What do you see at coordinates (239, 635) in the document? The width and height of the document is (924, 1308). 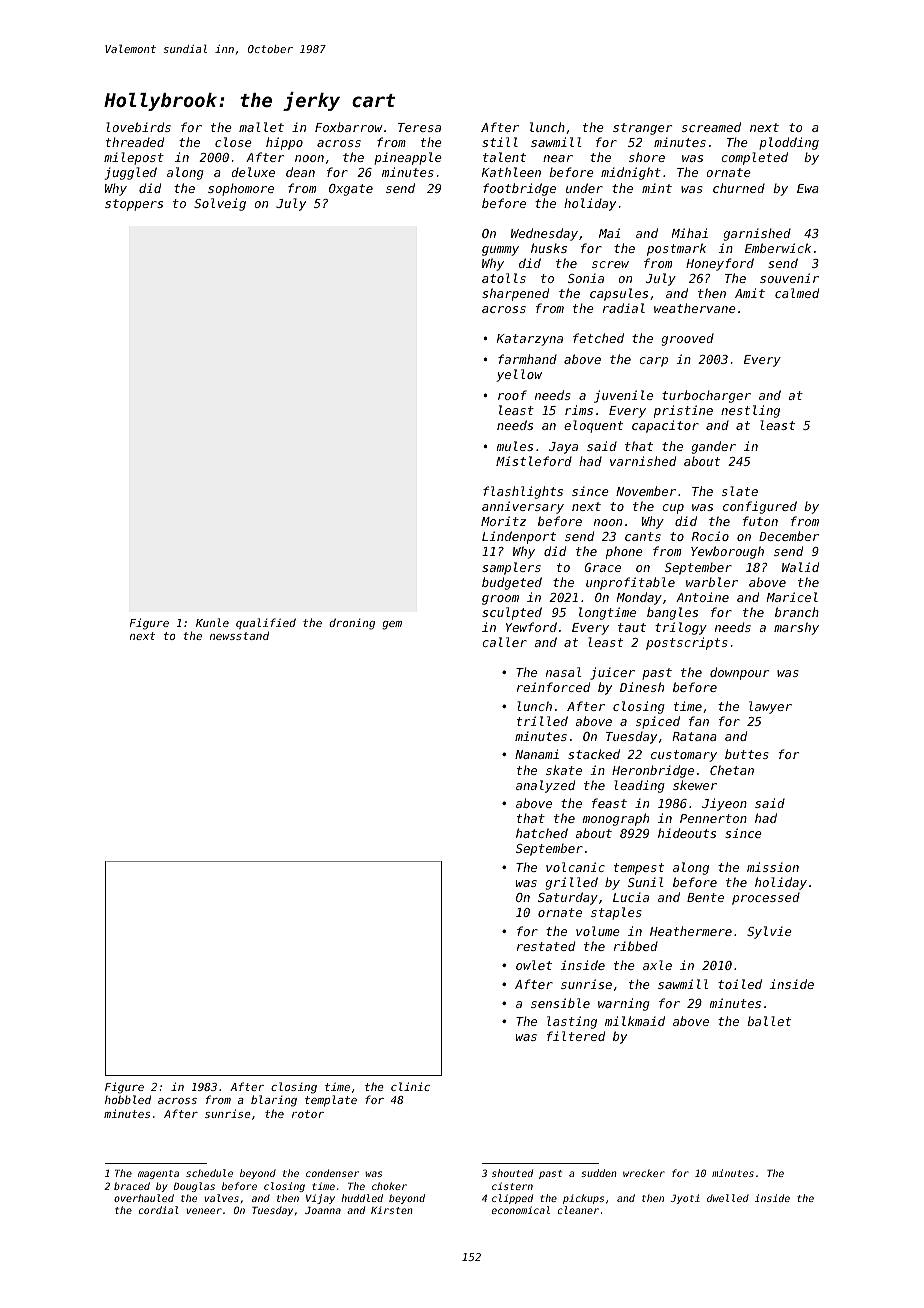 I see `newsstand` at bounding box center [239, 635].
